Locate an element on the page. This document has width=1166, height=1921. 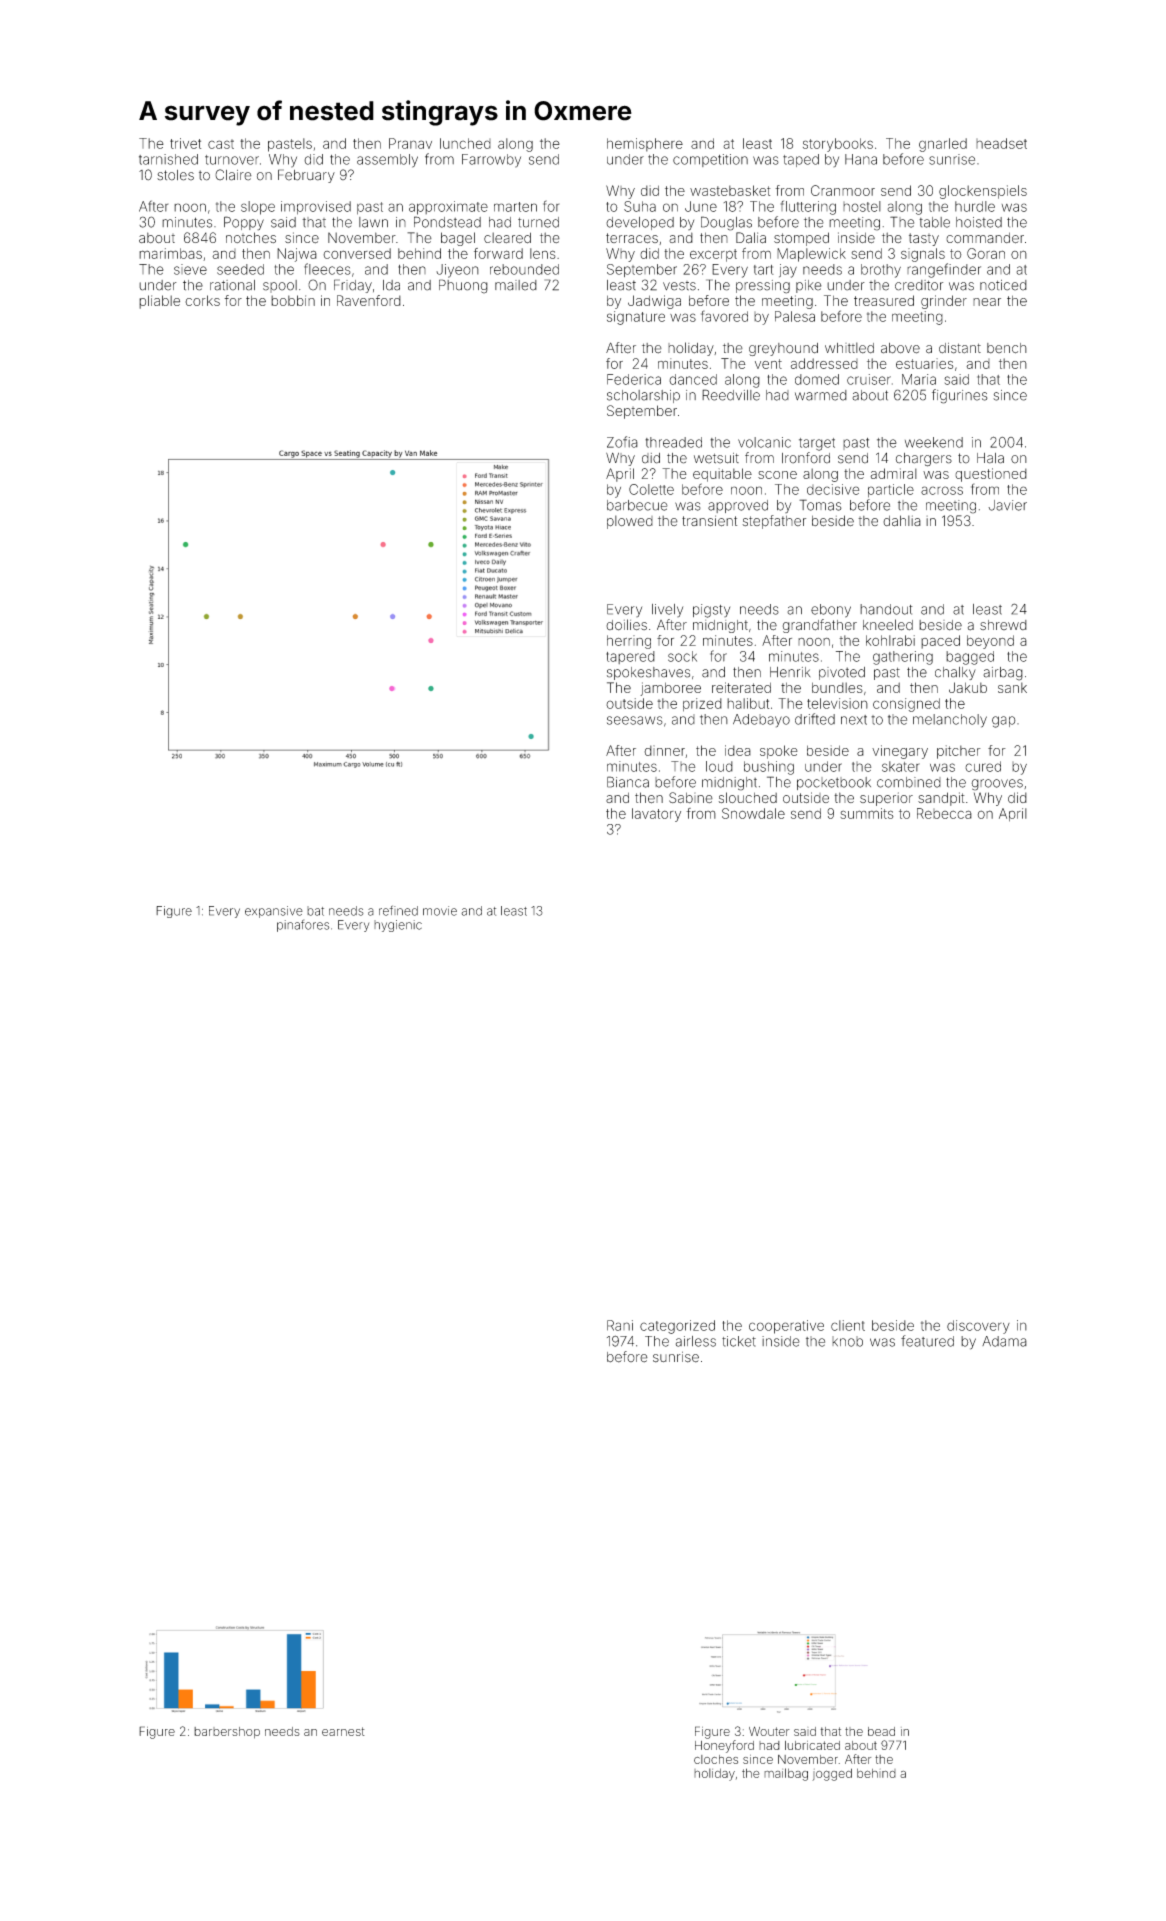
cooperative is located at coordinates (786, 1327).
